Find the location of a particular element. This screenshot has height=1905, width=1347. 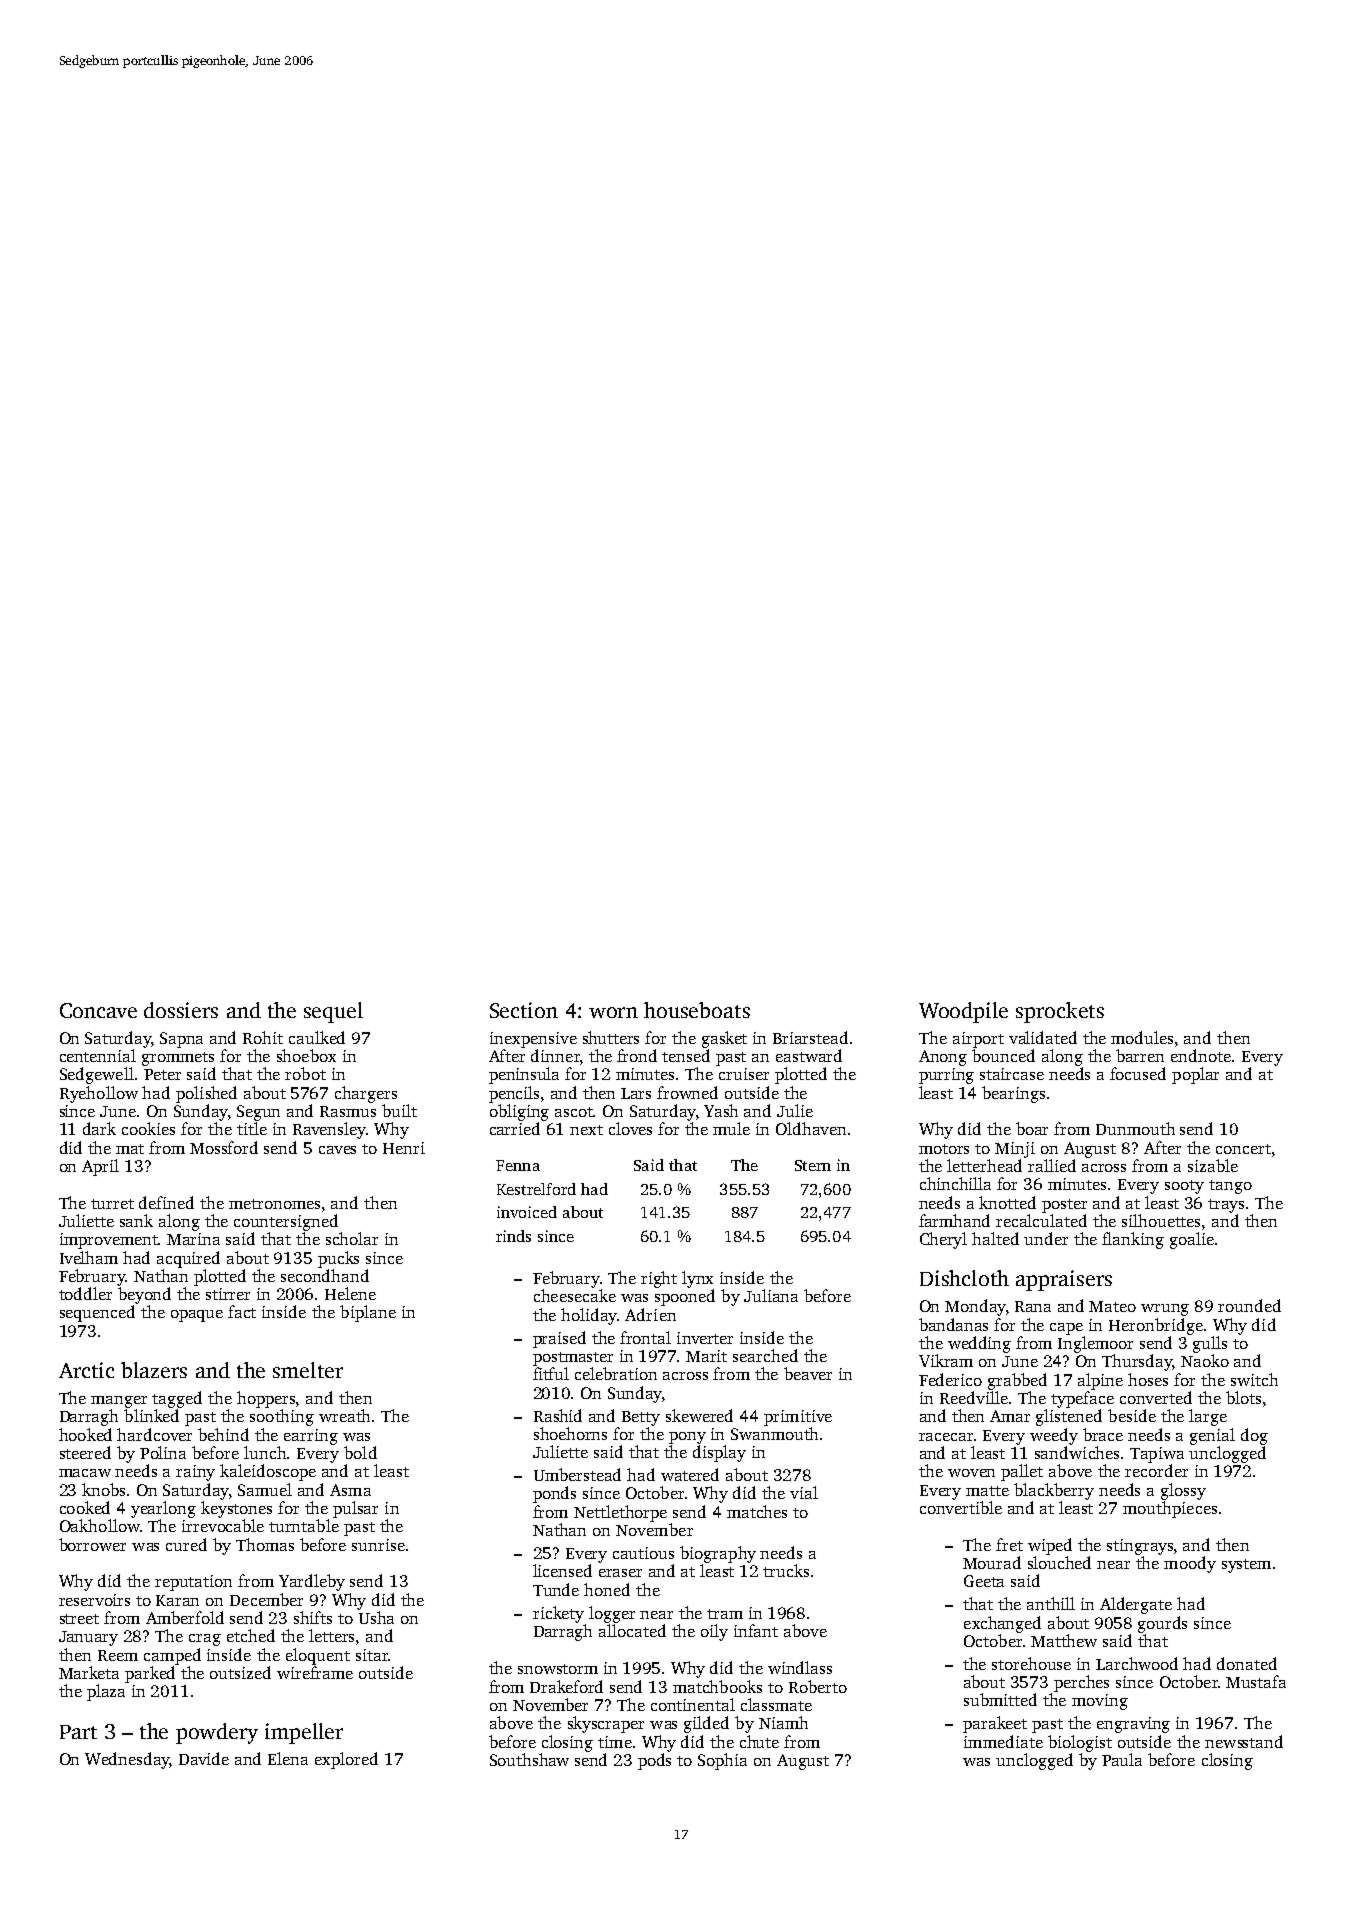

fact is located at coordinates (242, 1311).
